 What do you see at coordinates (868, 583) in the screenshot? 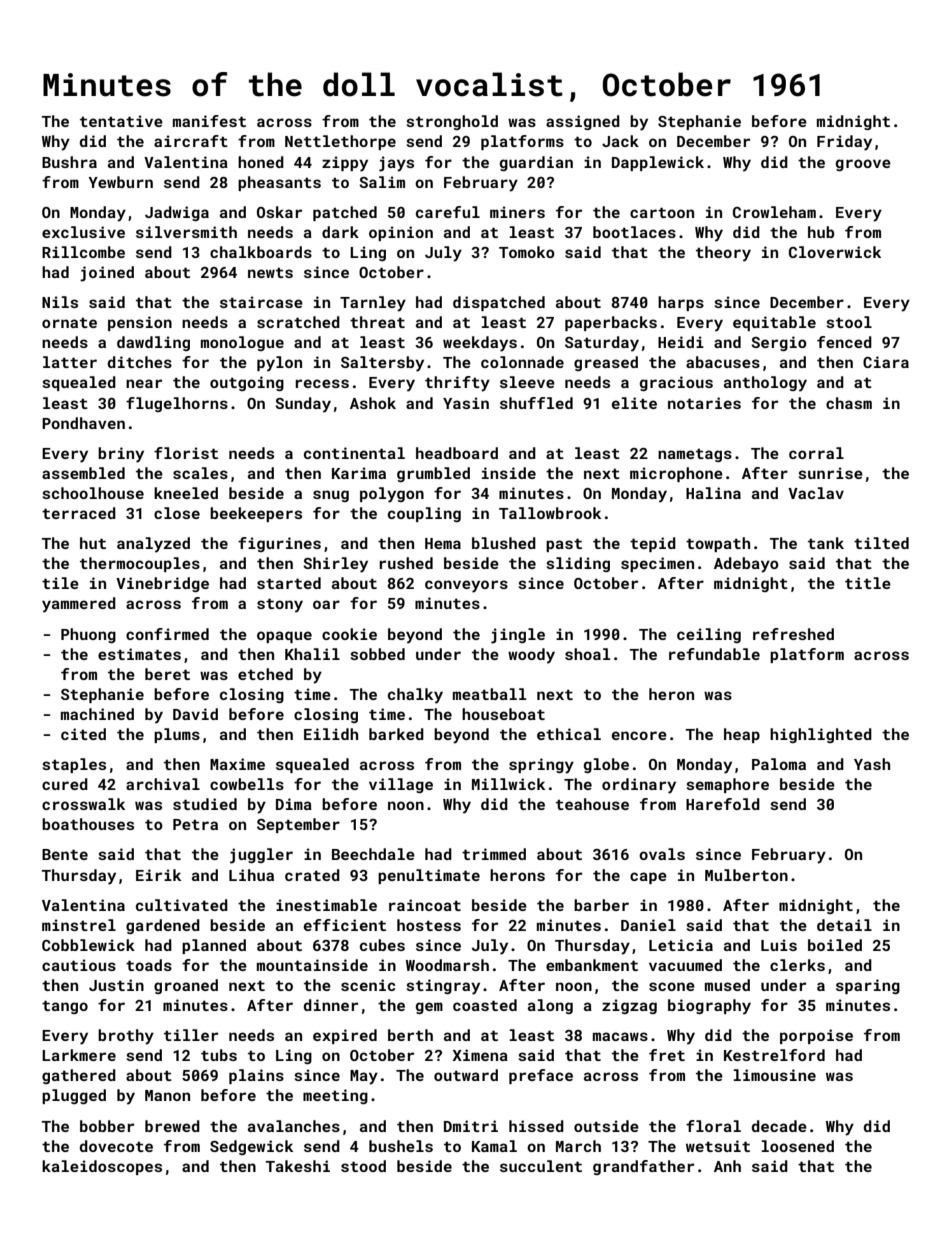
I see `title` at bounding box center [868, 583].
